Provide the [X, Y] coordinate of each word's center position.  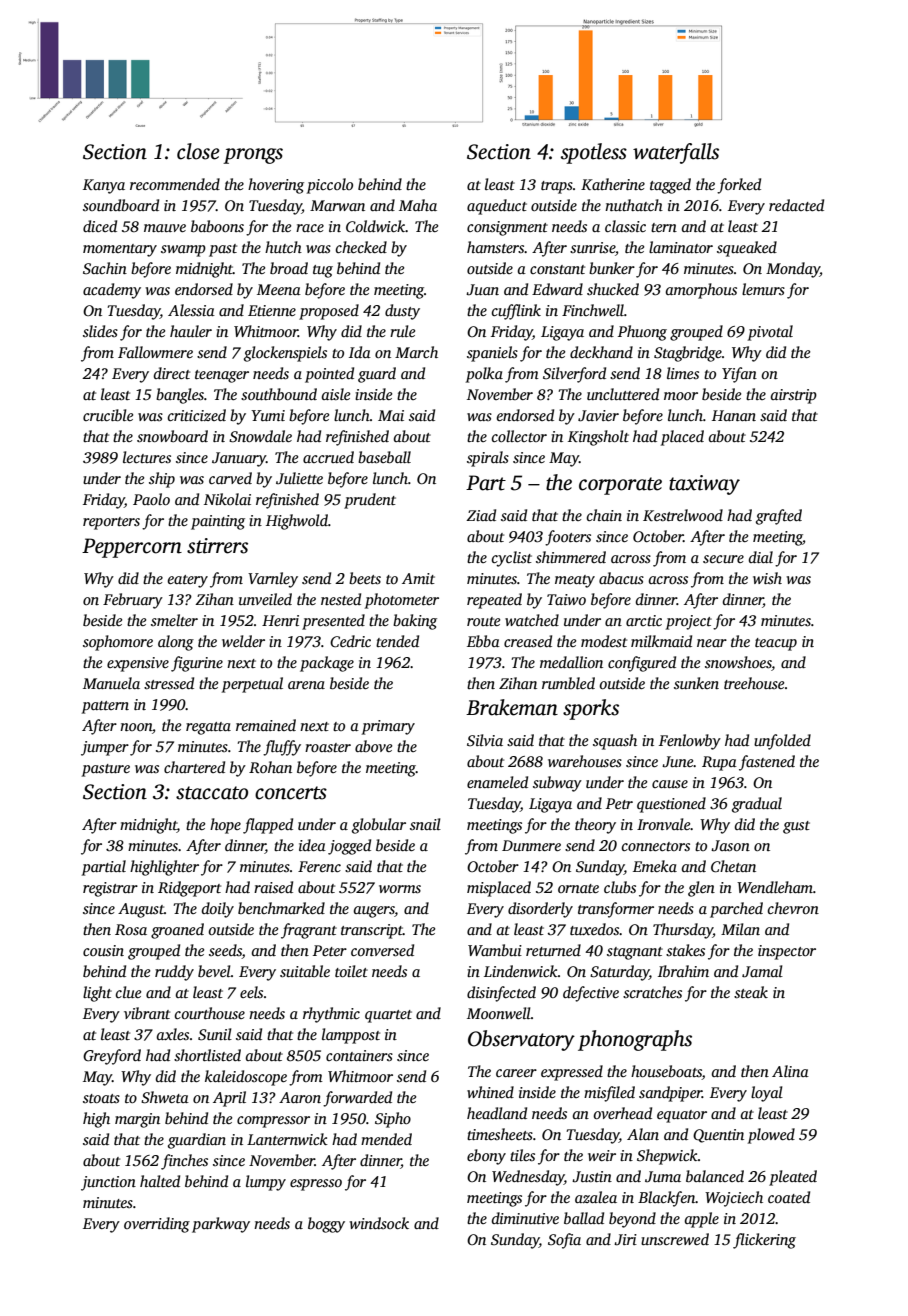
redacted [796, 205]
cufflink [516, 312]
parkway [221, 1225]
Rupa [719, 763]
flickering [764, 1241]
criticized [197, 415]
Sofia [564, 1241]
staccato [212, 793]
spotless [594, 153]
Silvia [485, 740]
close [198, 151]
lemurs [763, 289]
